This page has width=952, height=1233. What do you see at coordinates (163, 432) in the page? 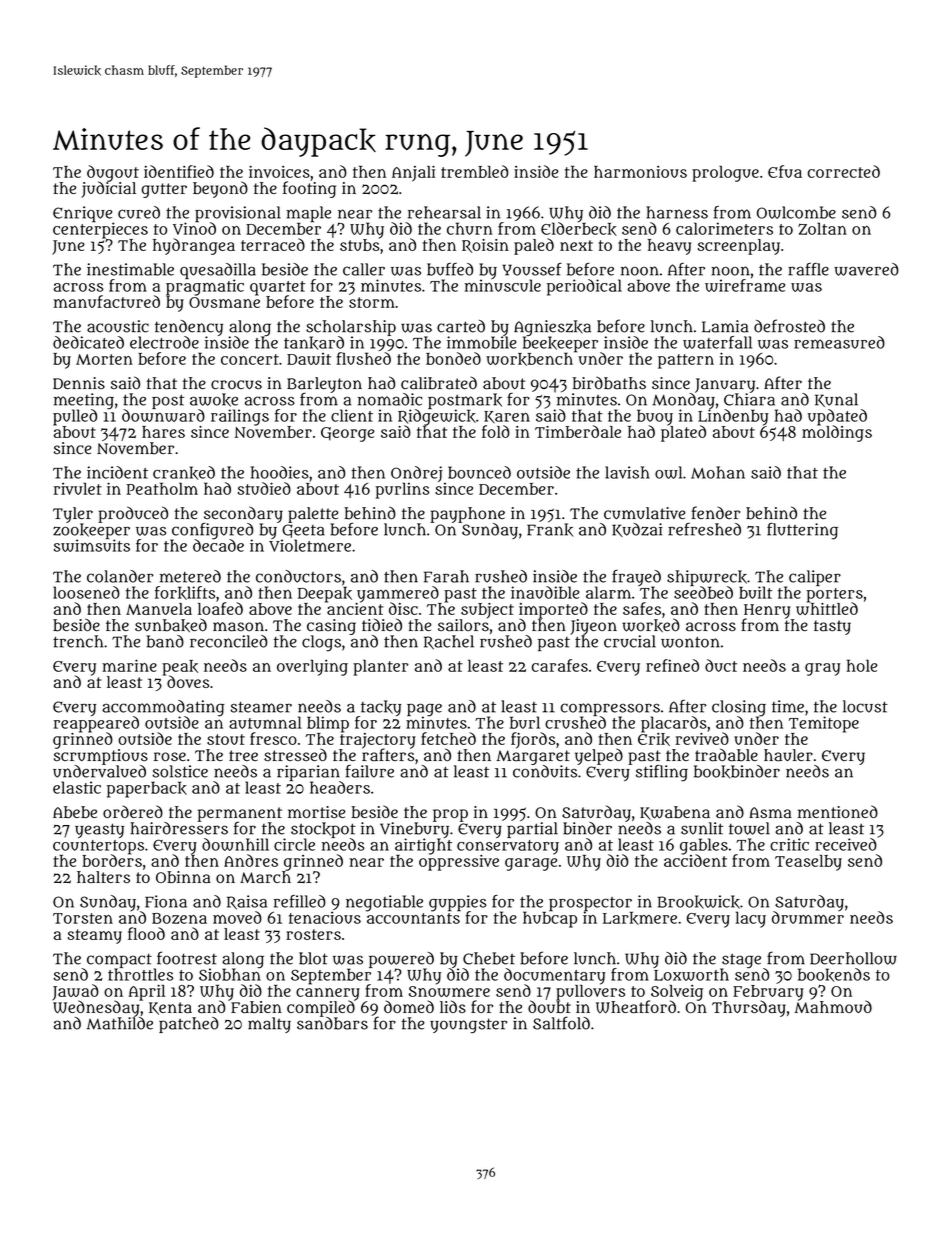
I see `hares` at bounding box center [163, 432].
